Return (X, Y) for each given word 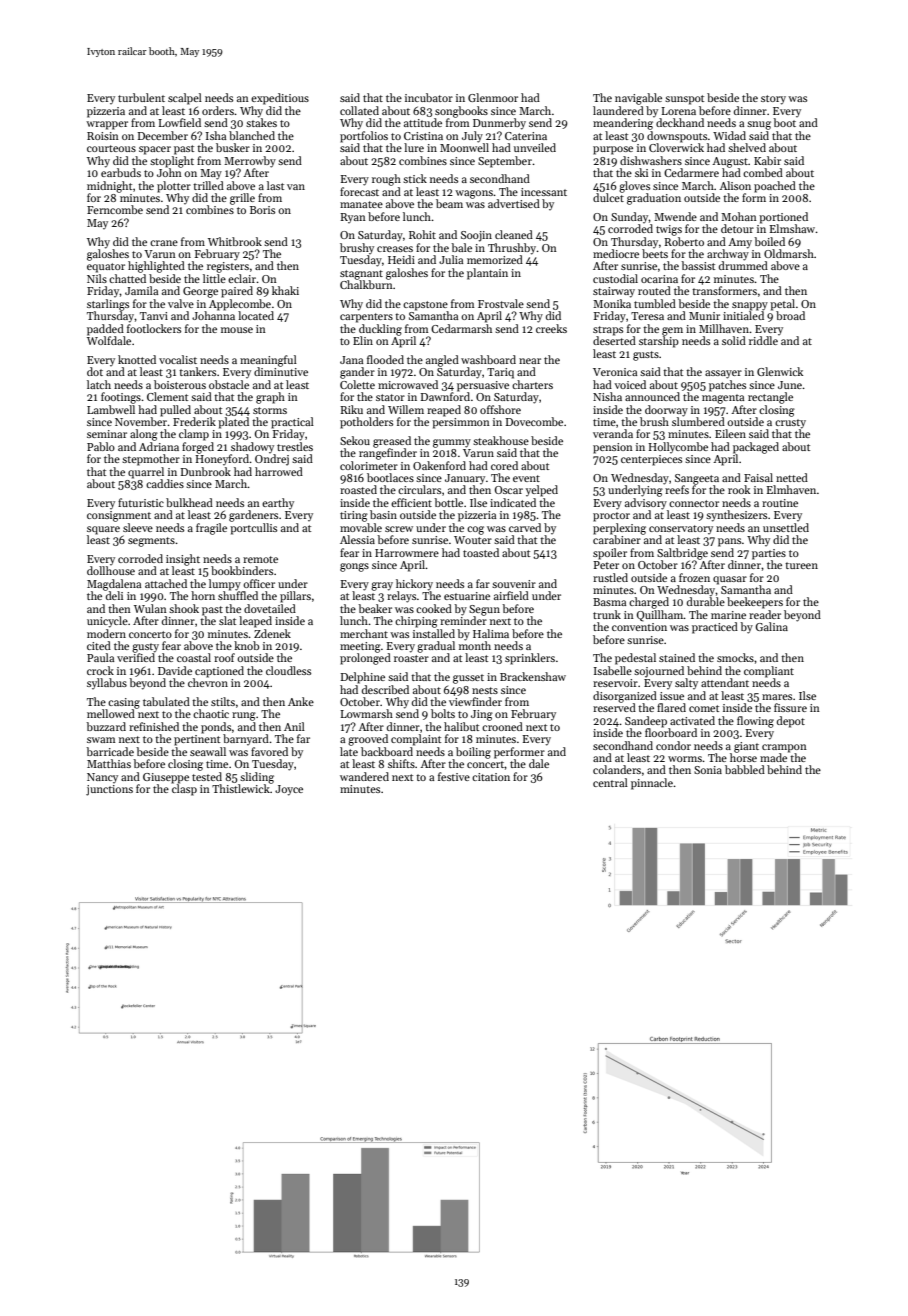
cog (475, 530)
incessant (544, 192)
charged (649, 603)
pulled (175, 411)
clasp (184, 790)
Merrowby (250, 162)
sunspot (684, 100)
